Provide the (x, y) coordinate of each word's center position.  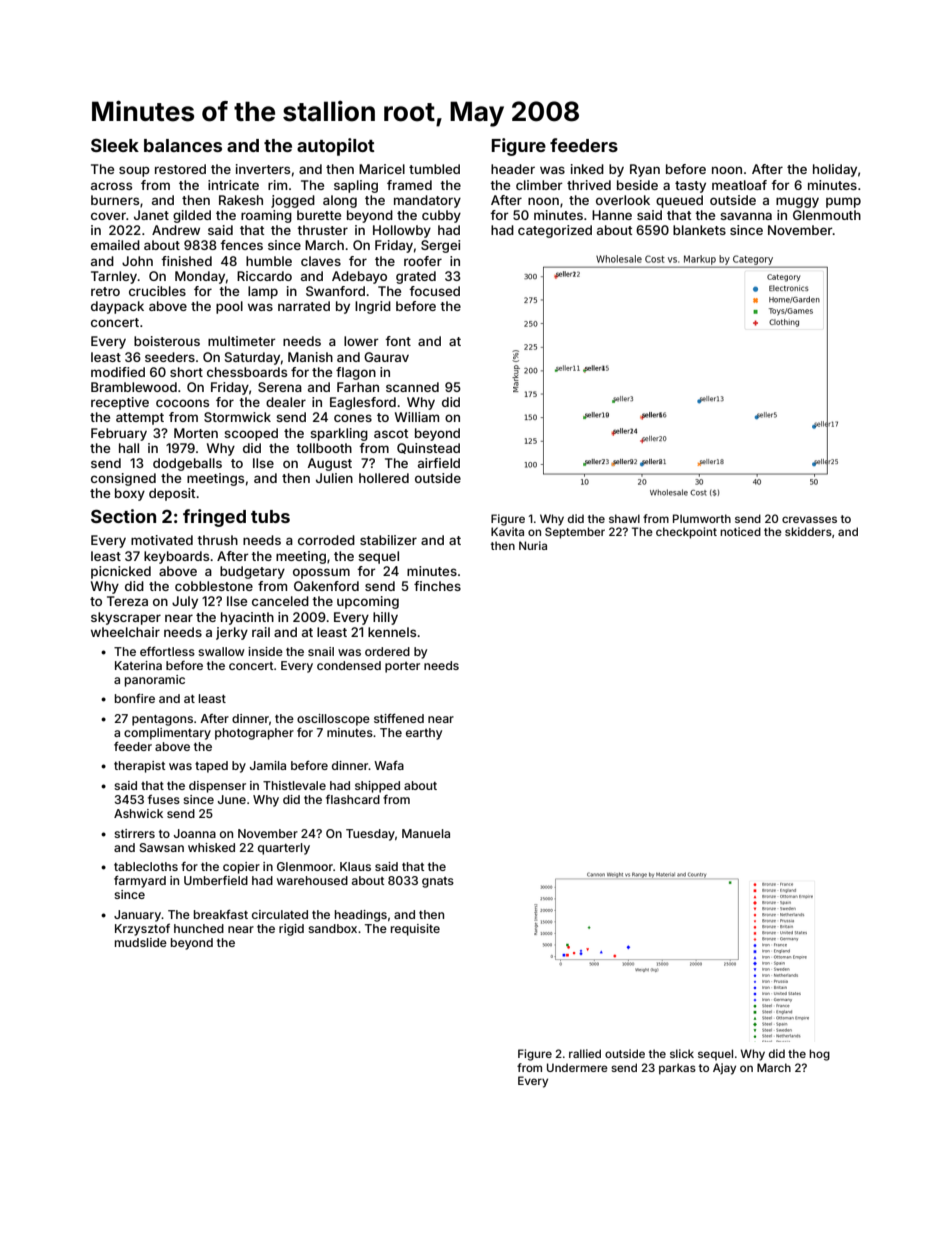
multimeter (242, 341)
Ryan (645, 170)
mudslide (141, 942)
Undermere (577, 1067)
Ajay (724, 1069)
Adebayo (359, 277)
